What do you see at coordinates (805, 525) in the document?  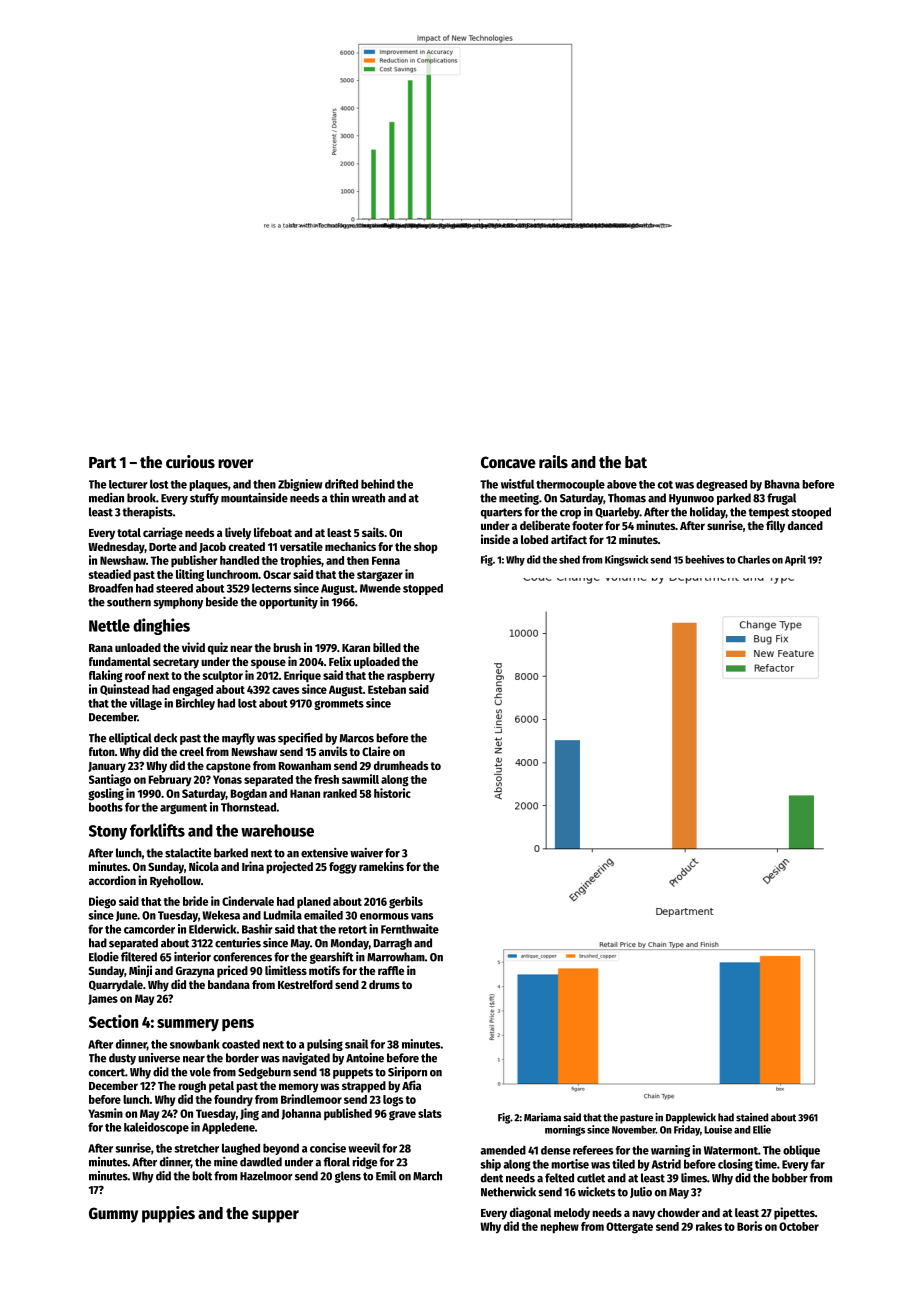 I see `danced` at bounding box center [805, 525].
